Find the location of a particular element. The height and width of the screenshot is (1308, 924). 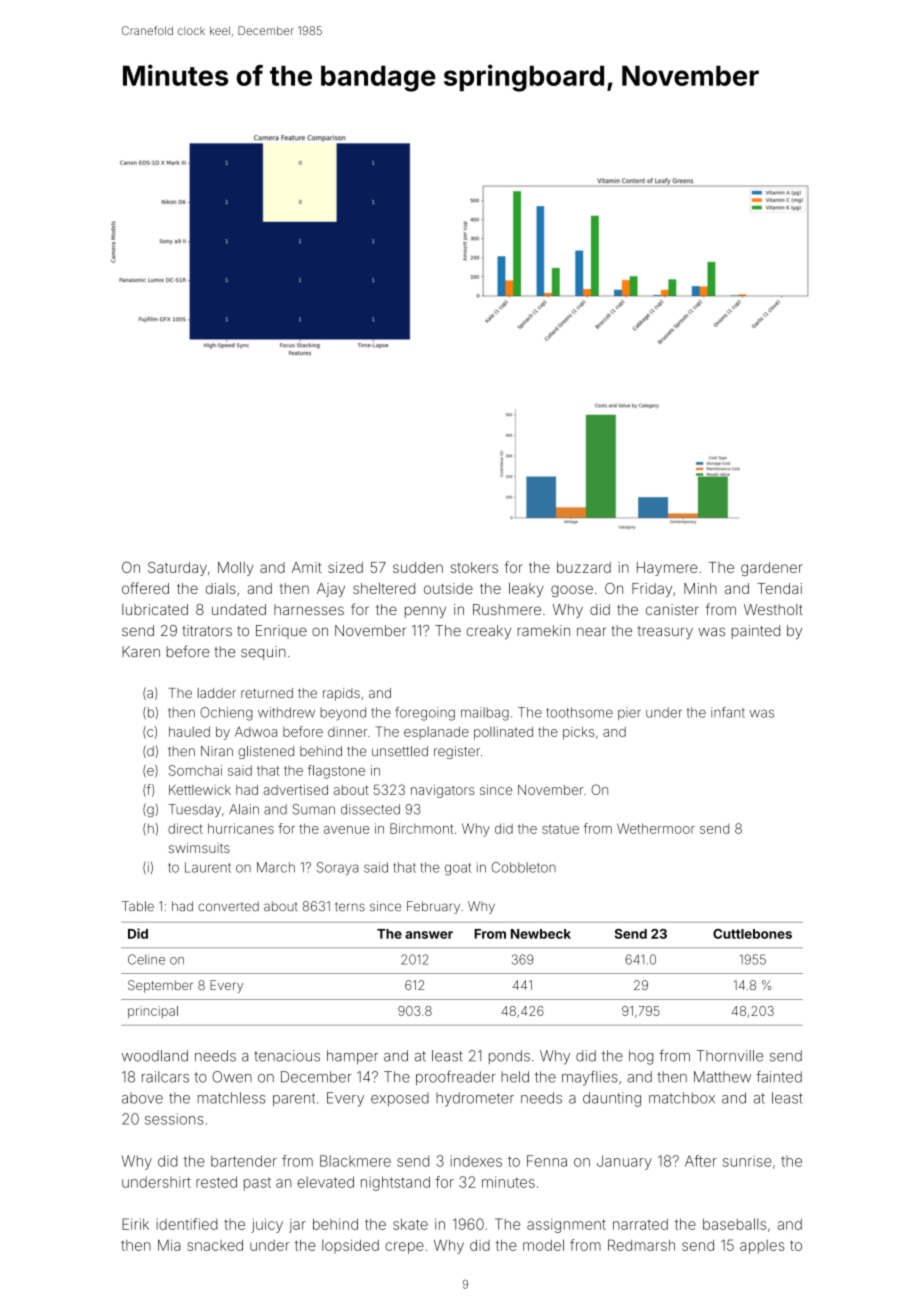

Karen is located at coordinates (141, 652).
